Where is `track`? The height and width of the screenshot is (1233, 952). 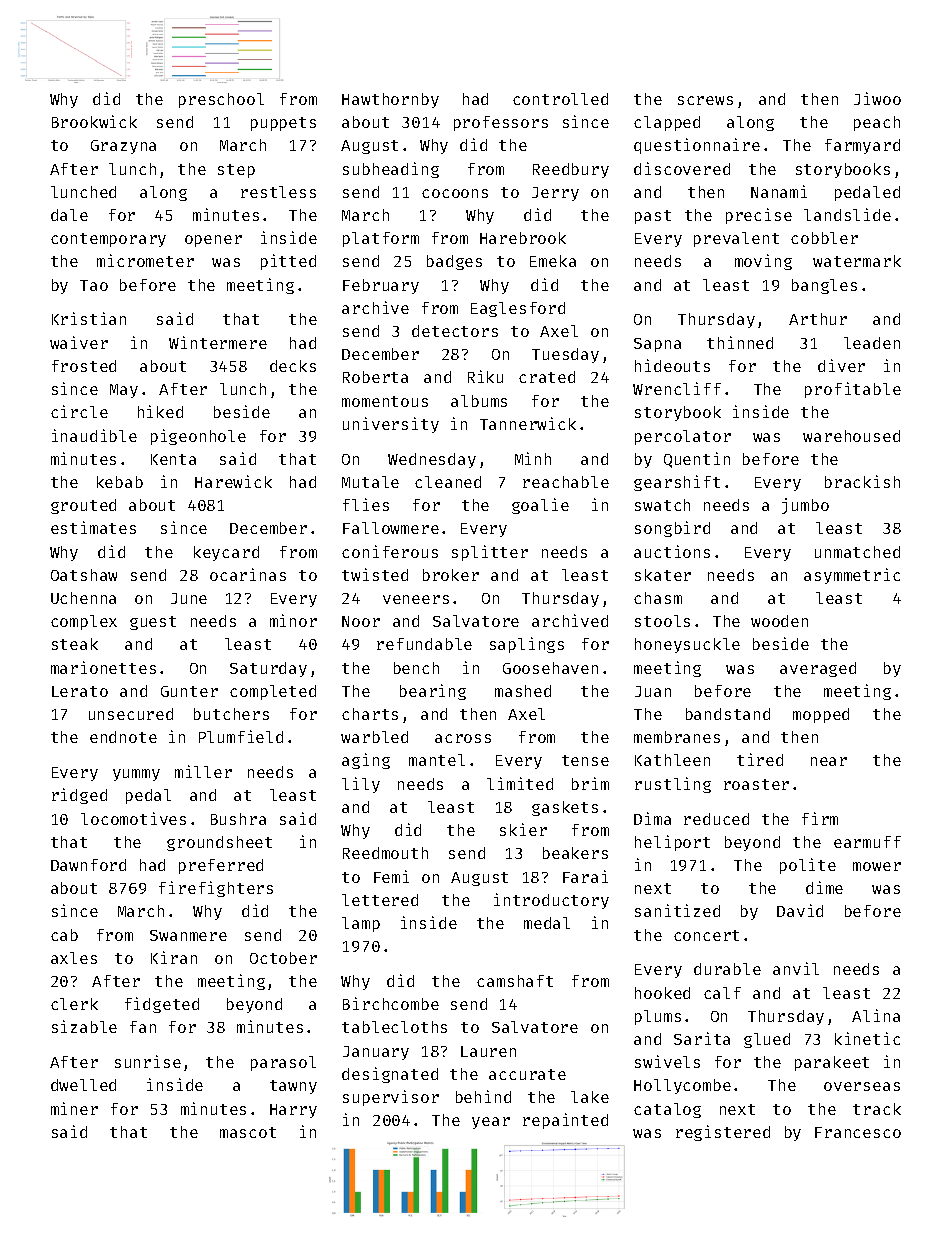
track is located at coordinates (877, 1109).
